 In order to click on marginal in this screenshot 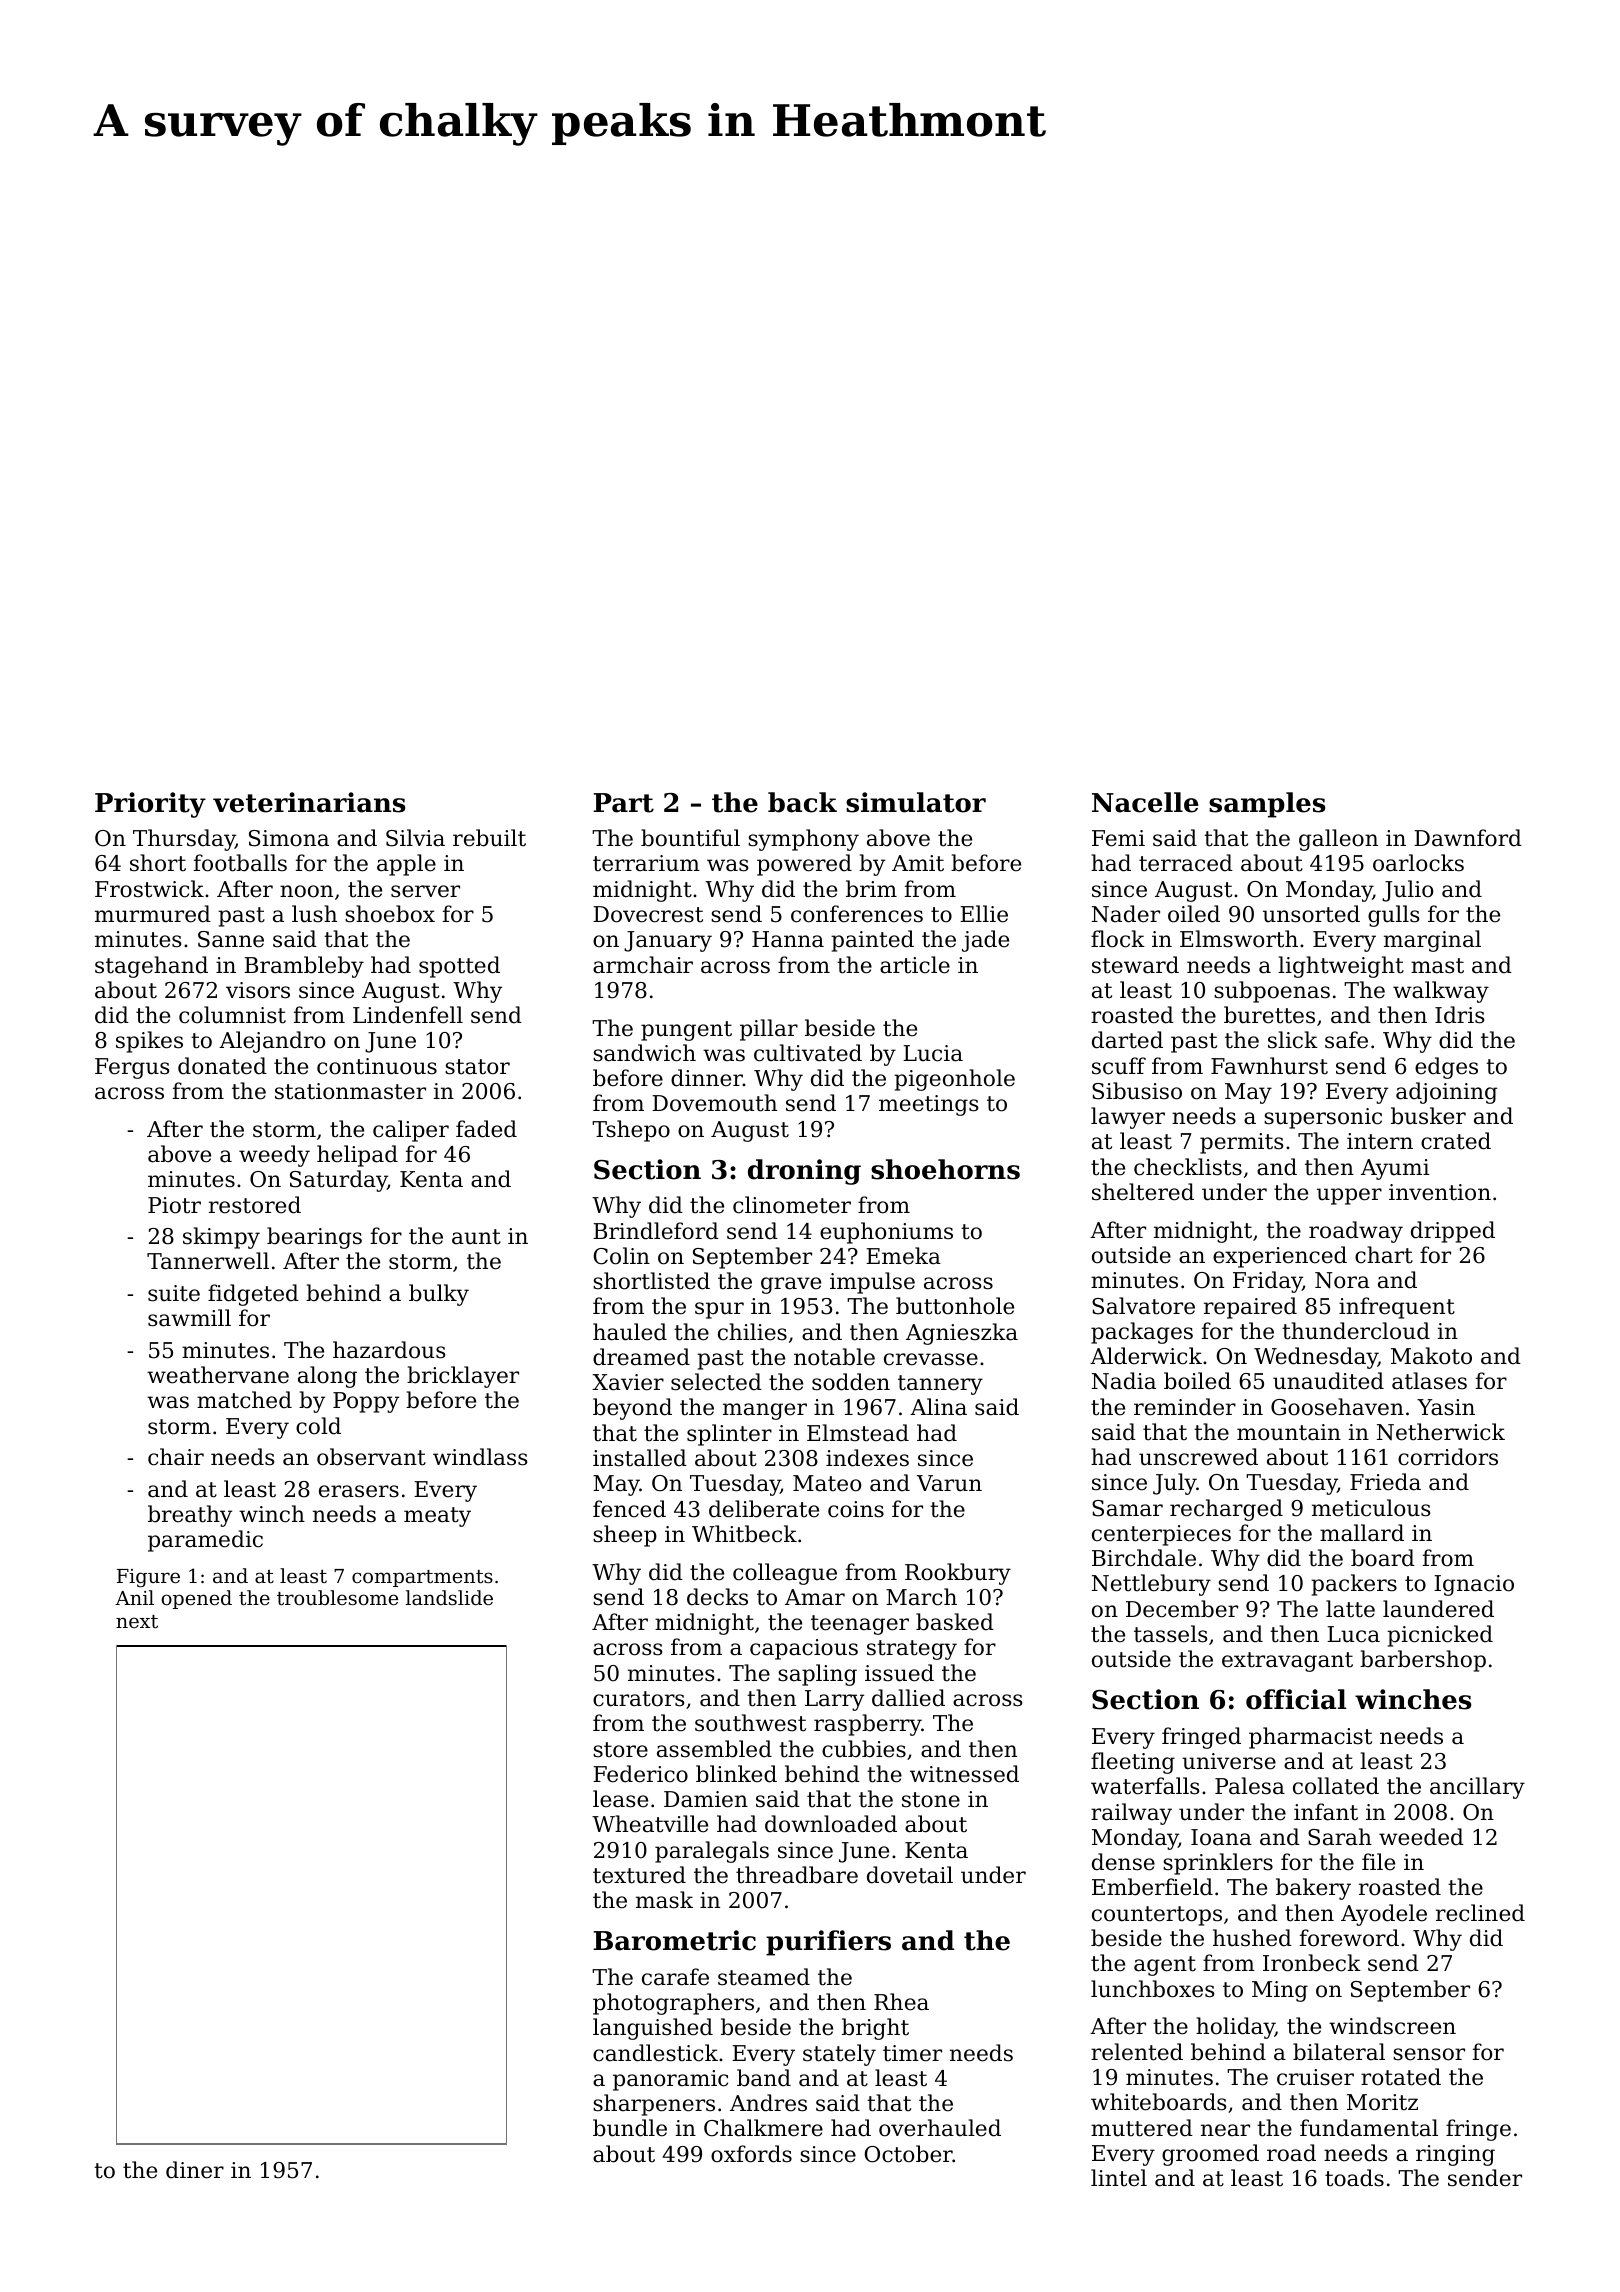, I will do `click(1432, 941)`.
